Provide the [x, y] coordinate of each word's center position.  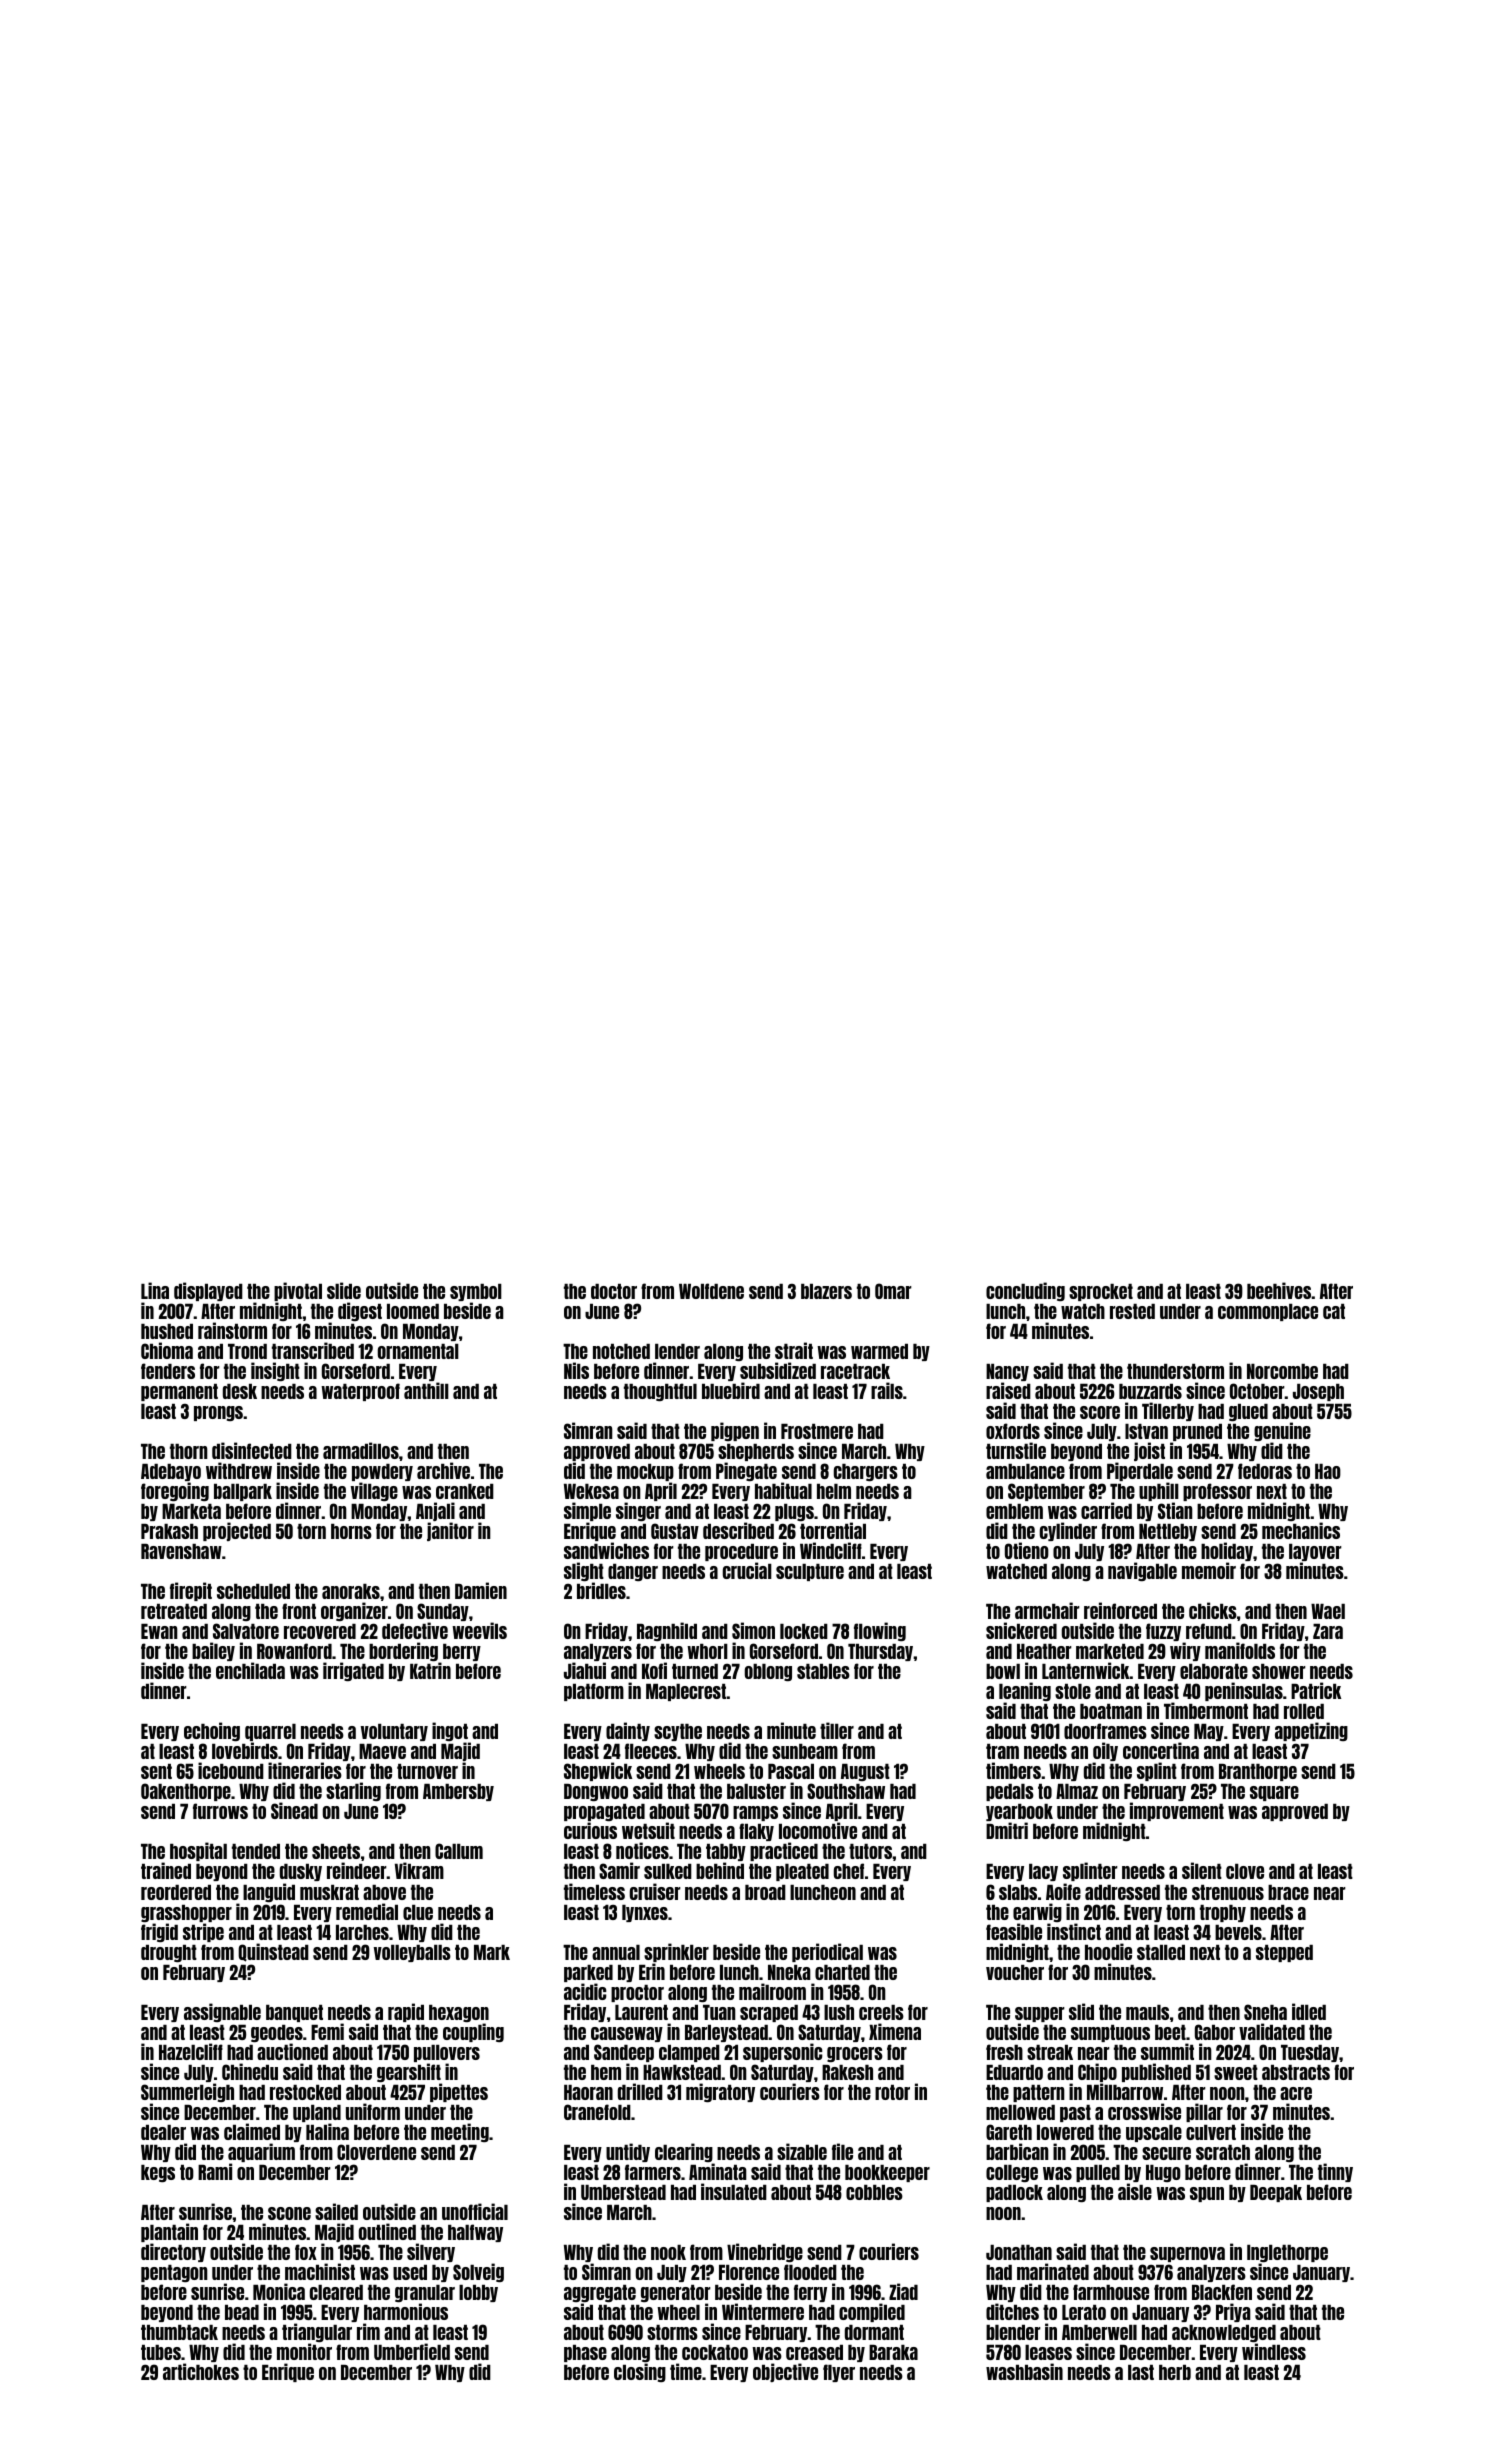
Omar [893, 1291]
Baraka [893, 2352]
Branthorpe [1258, 1772]
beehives [1279, 1290]
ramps [755, 1813]
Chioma [167, 1350]
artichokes [201, 2372]
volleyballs [412, 1953]
